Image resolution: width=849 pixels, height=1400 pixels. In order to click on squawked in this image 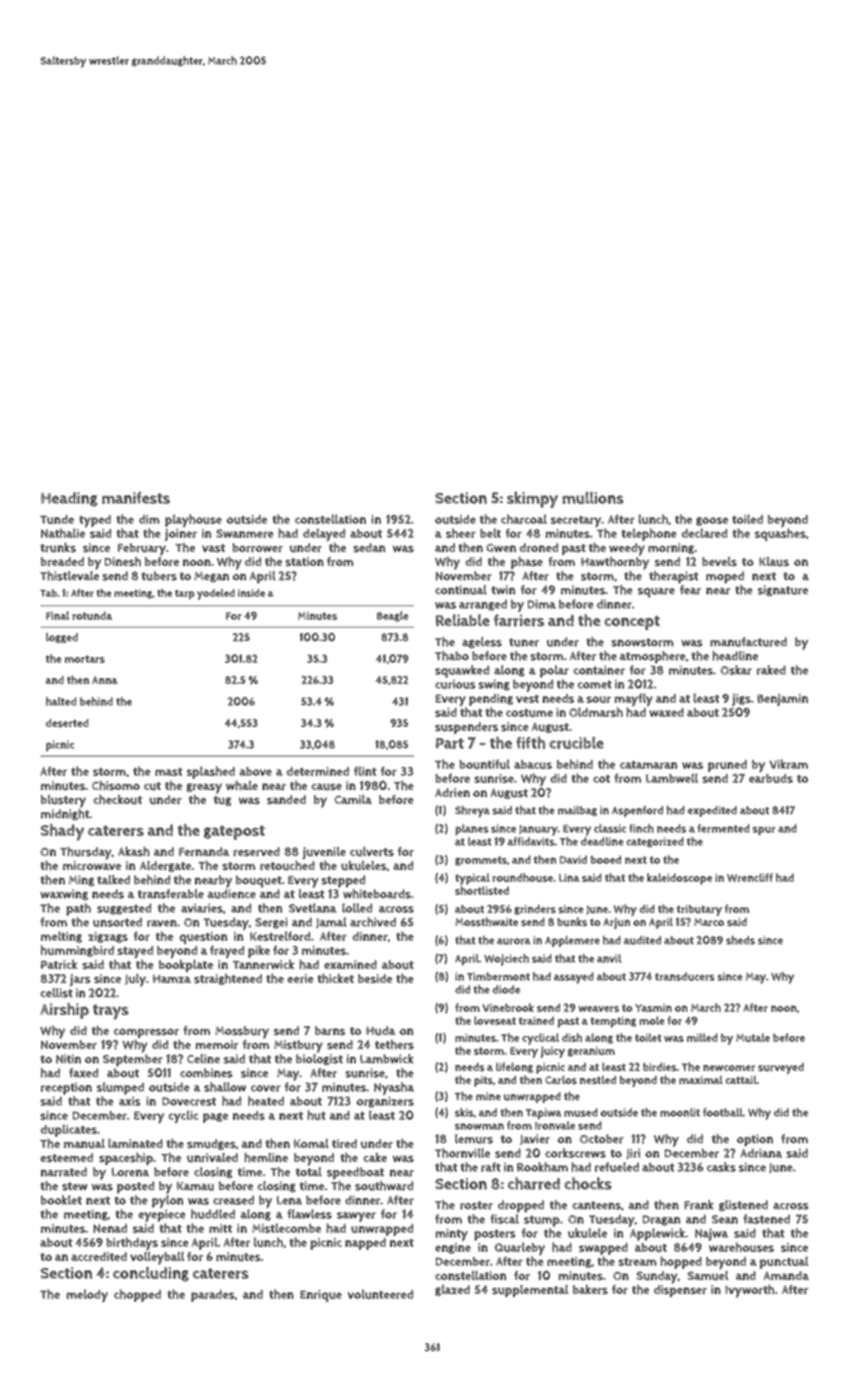, I will do `click(462, 671)`.
